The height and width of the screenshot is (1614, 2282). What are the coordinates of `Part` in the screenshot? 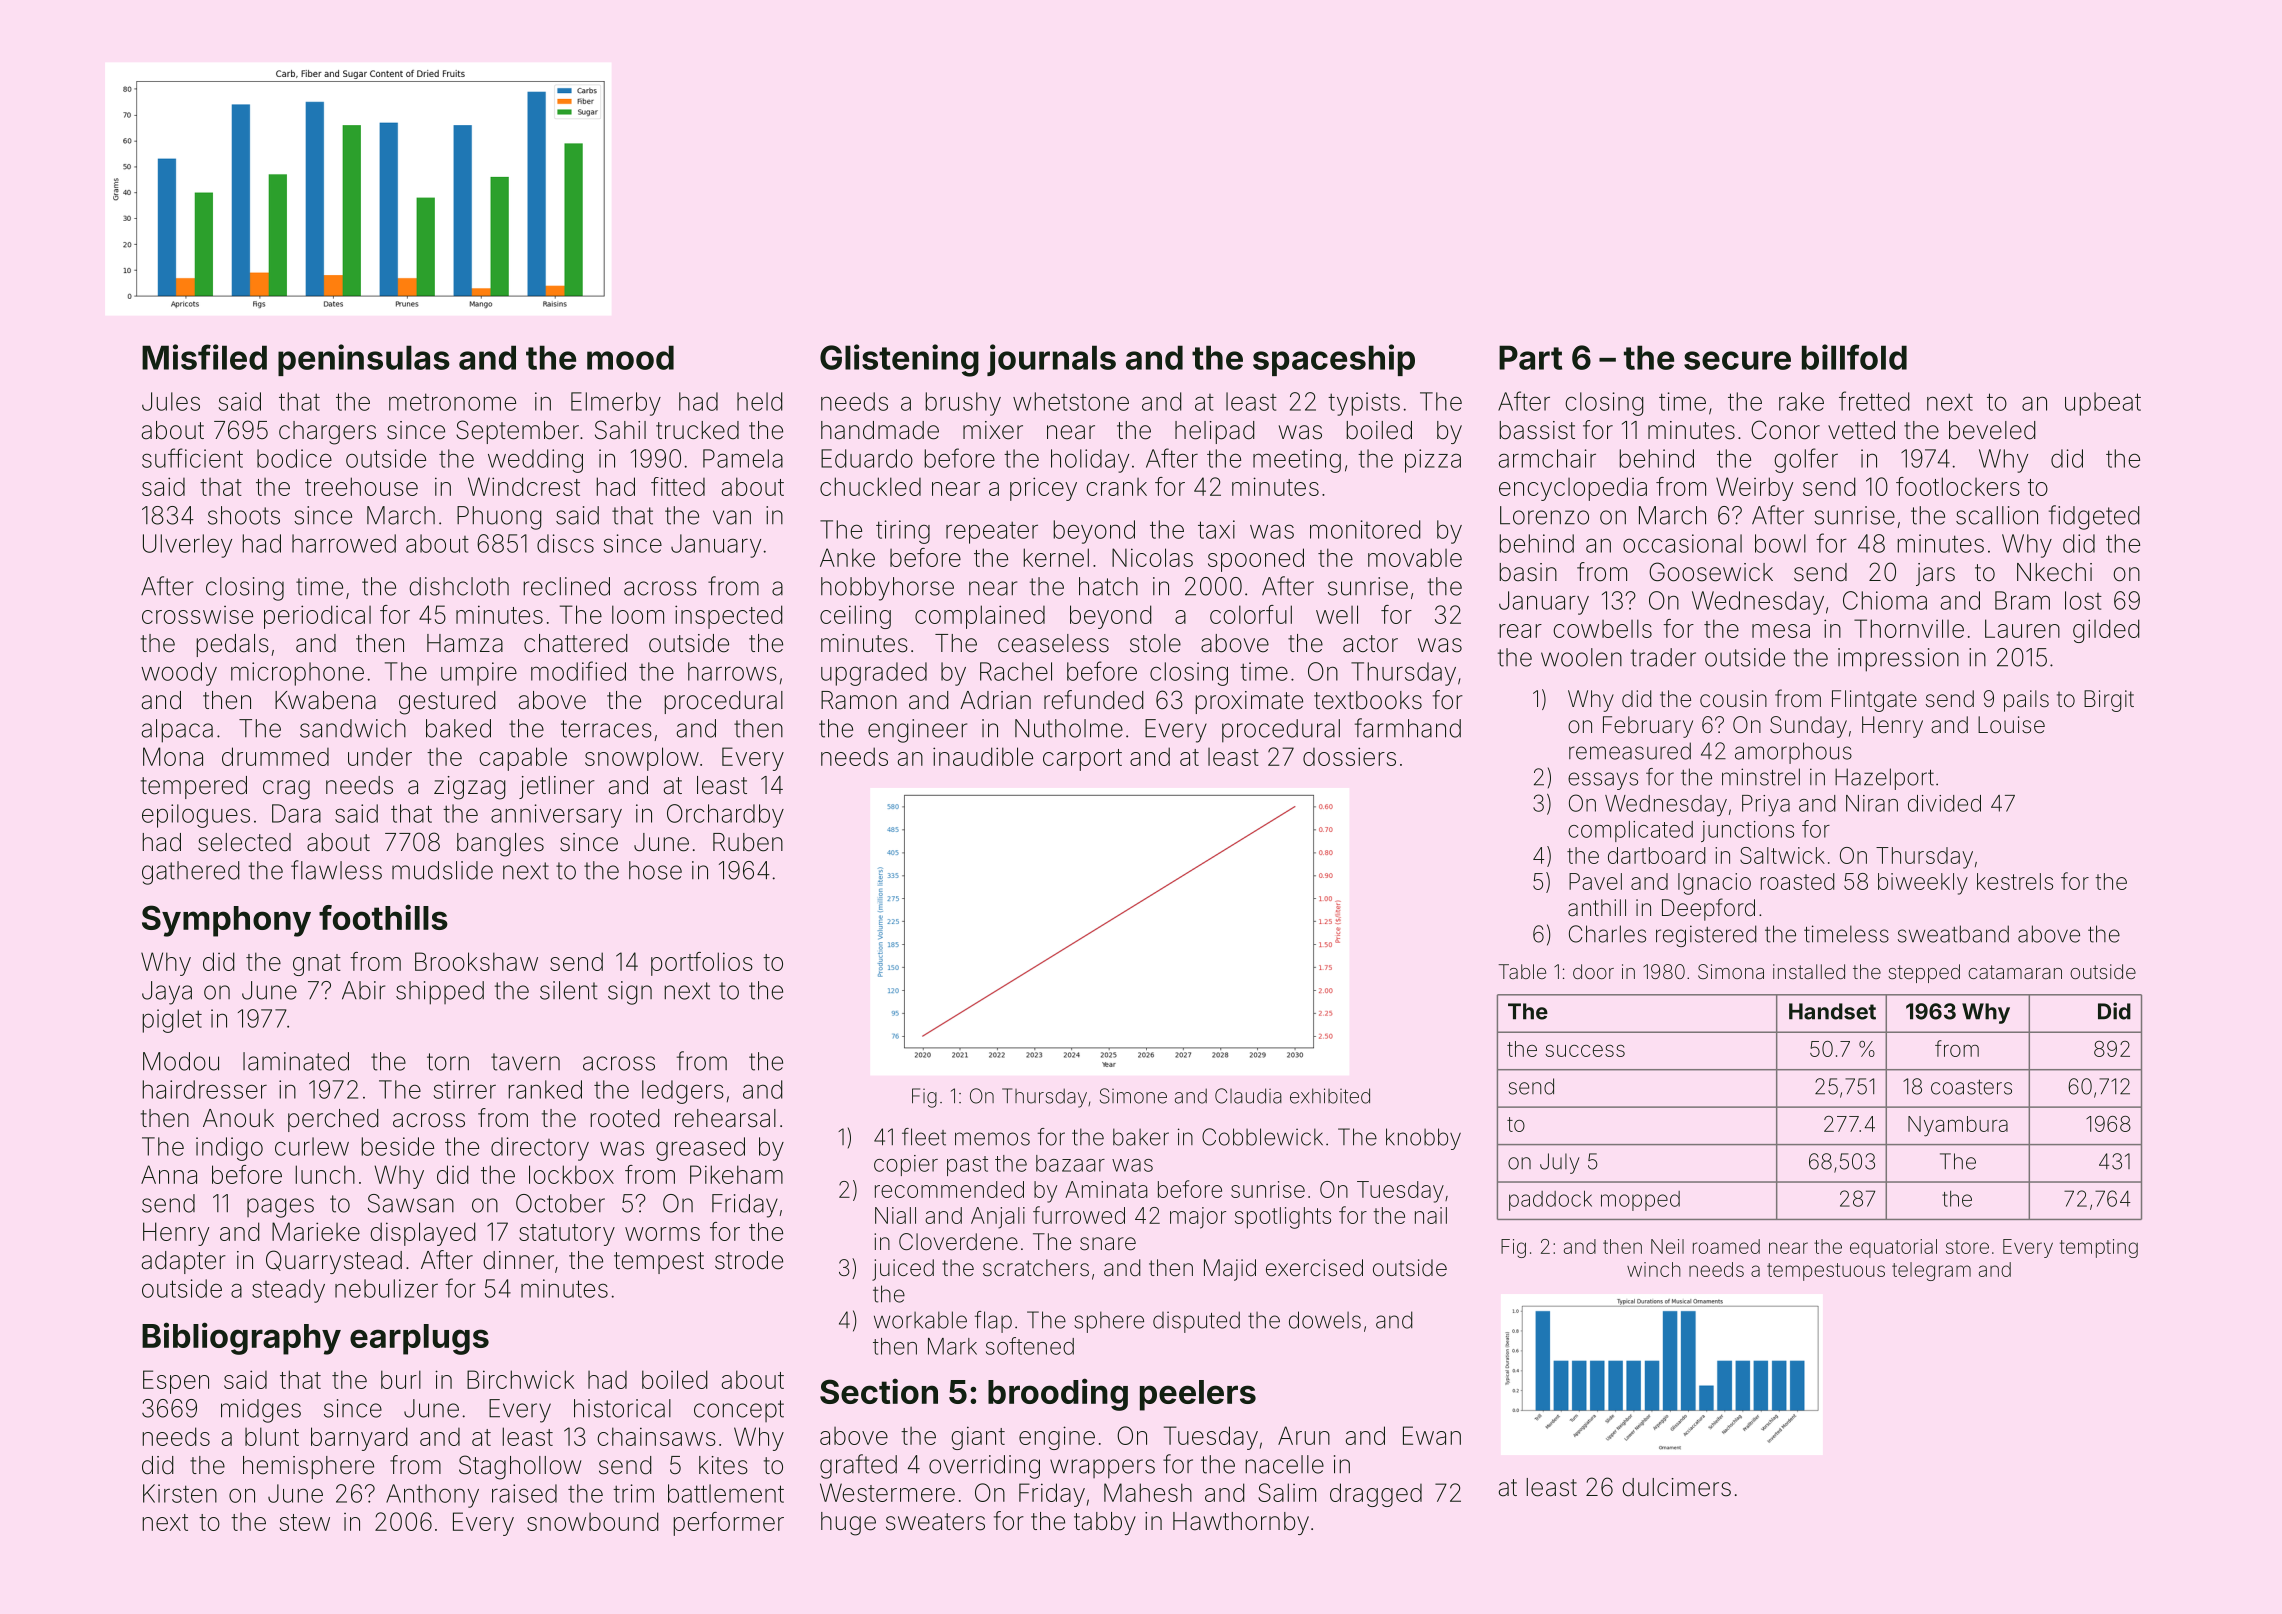 It's located at (1530, 357).
